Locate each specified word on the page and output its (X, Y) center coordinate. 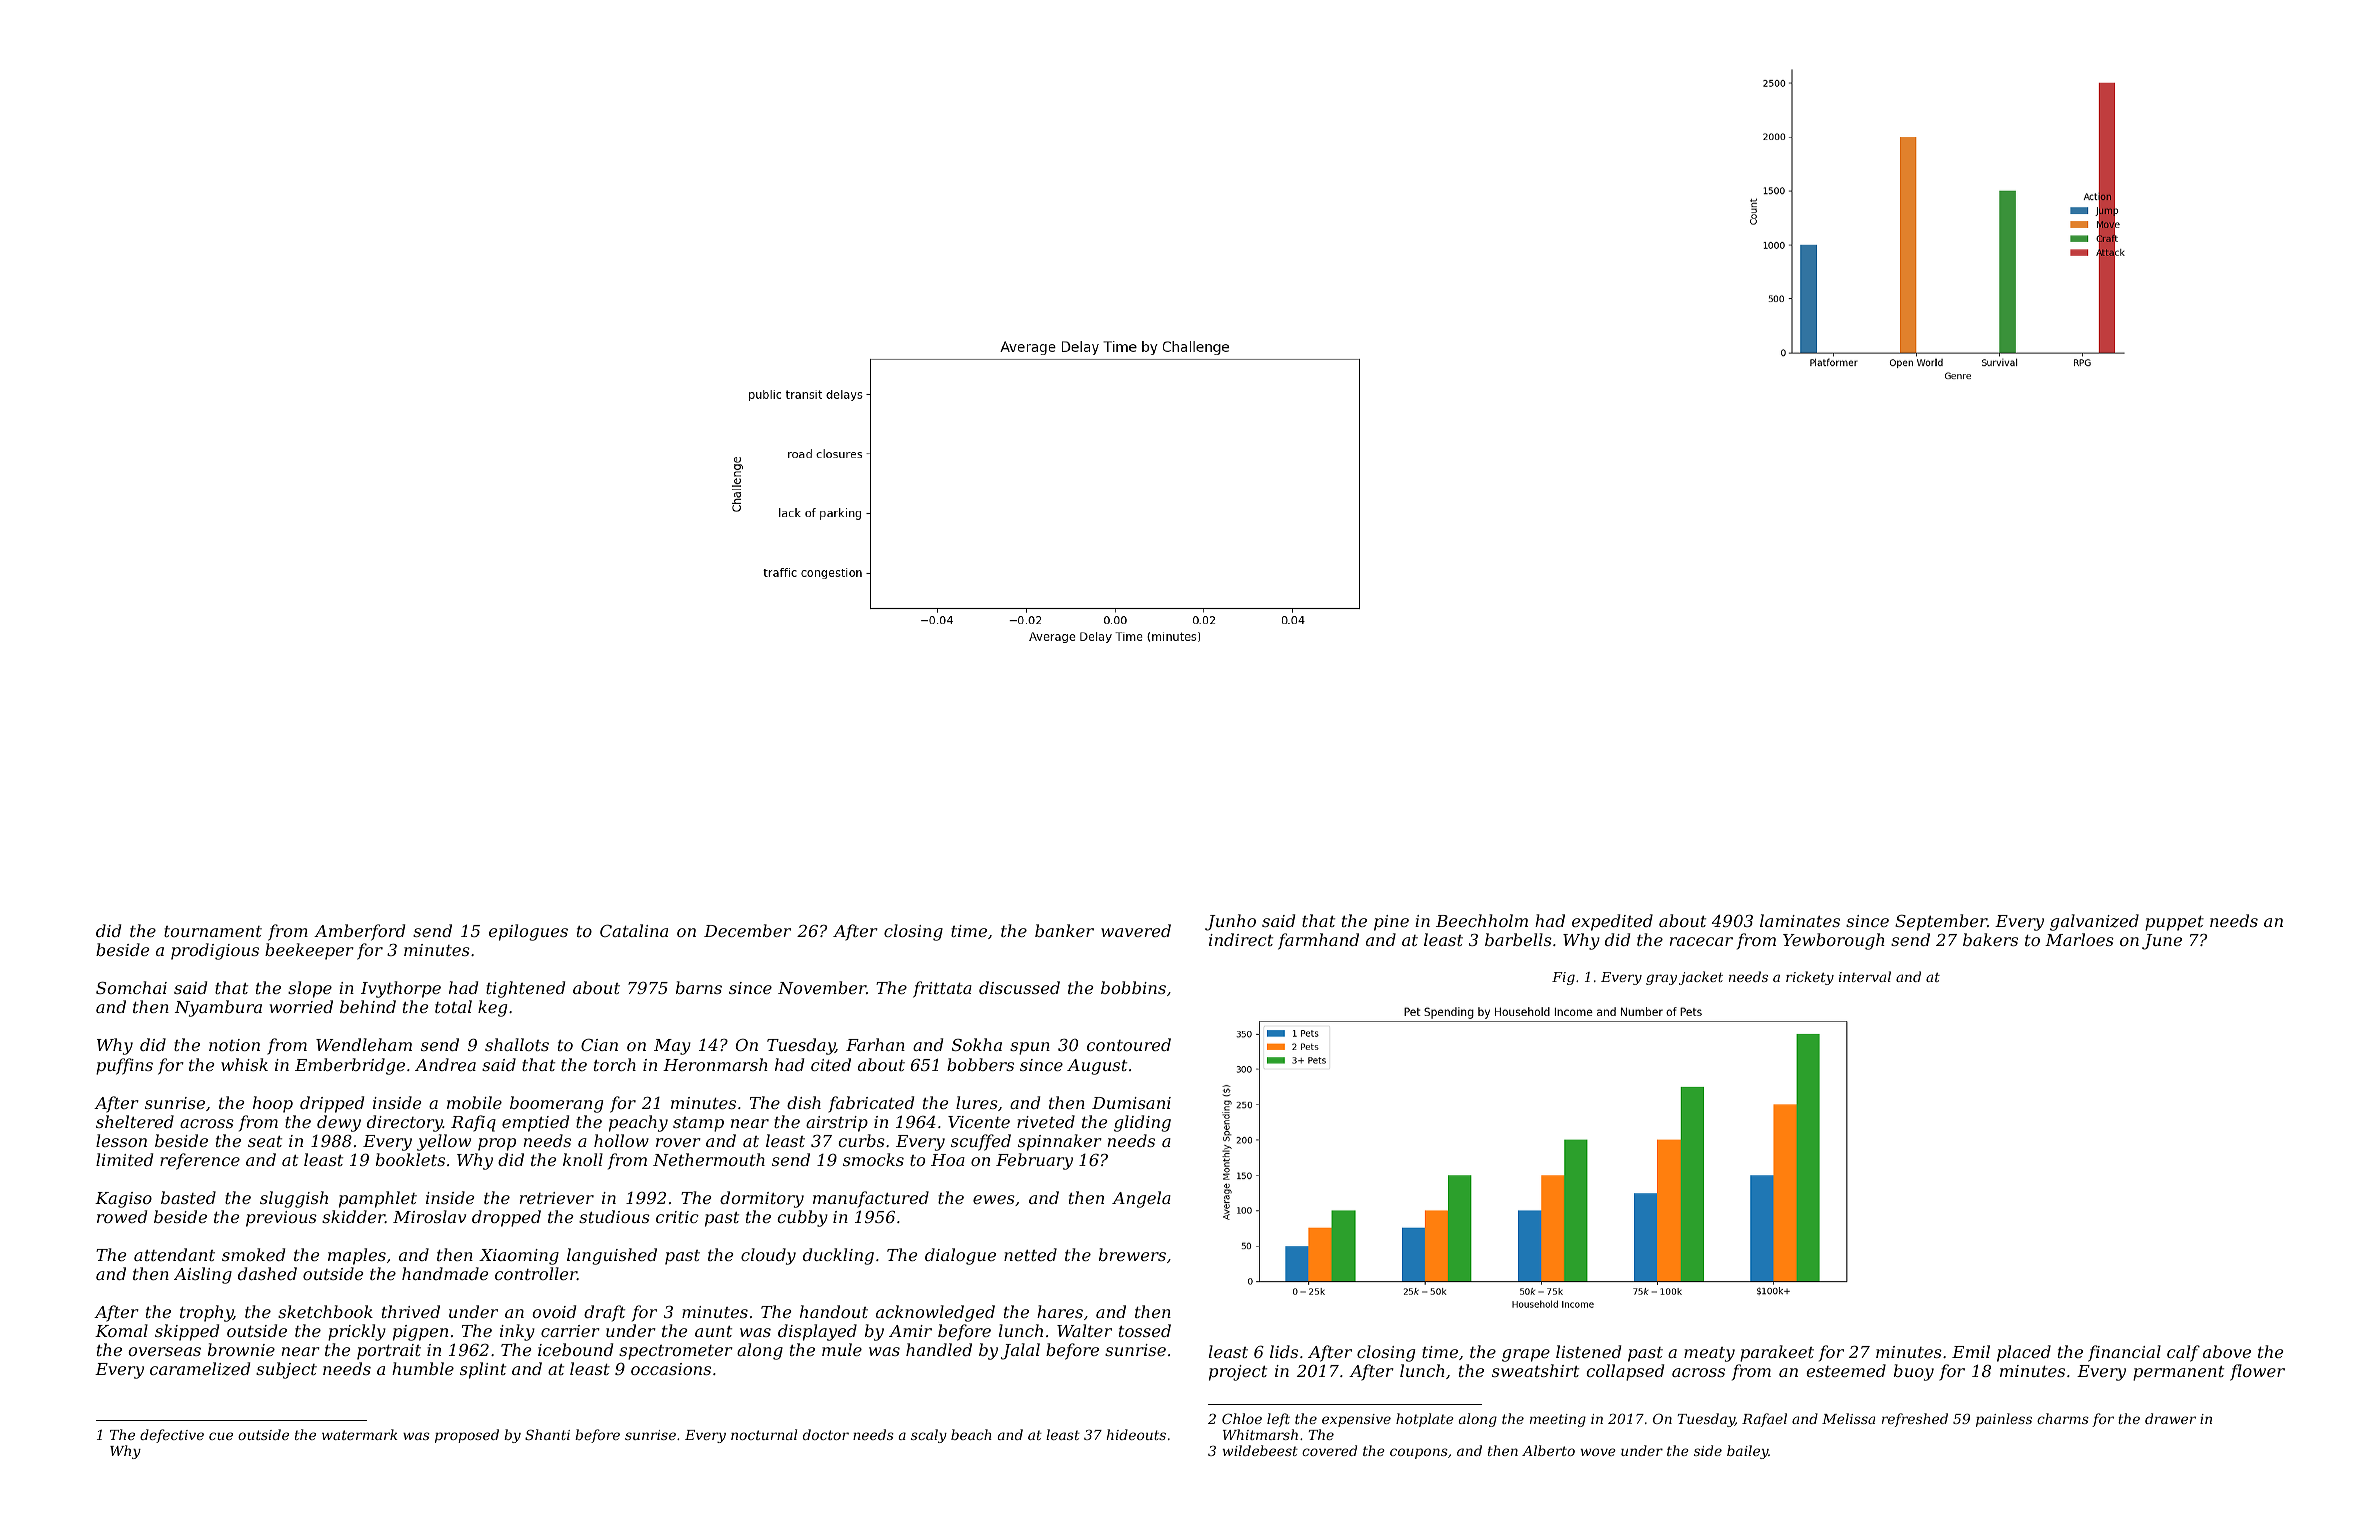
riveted (1046, 1121)
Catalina (634, 930)
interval (1865, 976)
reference (200, 1161)
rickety (1810, 978)
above (2227, 1351)
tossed (1145, 1330)
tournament (213, 931)
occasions (671, 1369)
